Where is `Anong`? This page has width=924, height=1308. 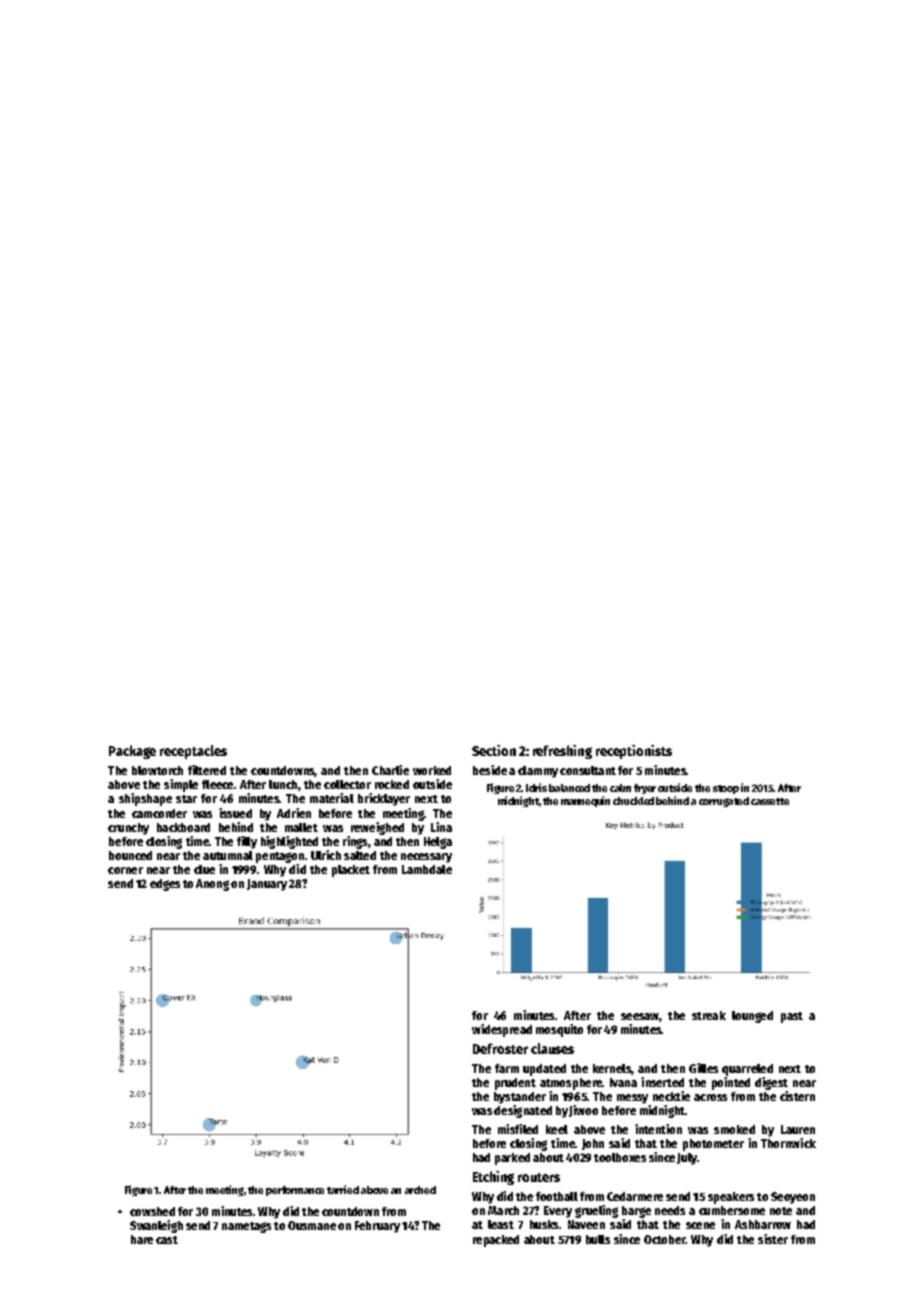
Anong is located at coordinates (212, 885).
